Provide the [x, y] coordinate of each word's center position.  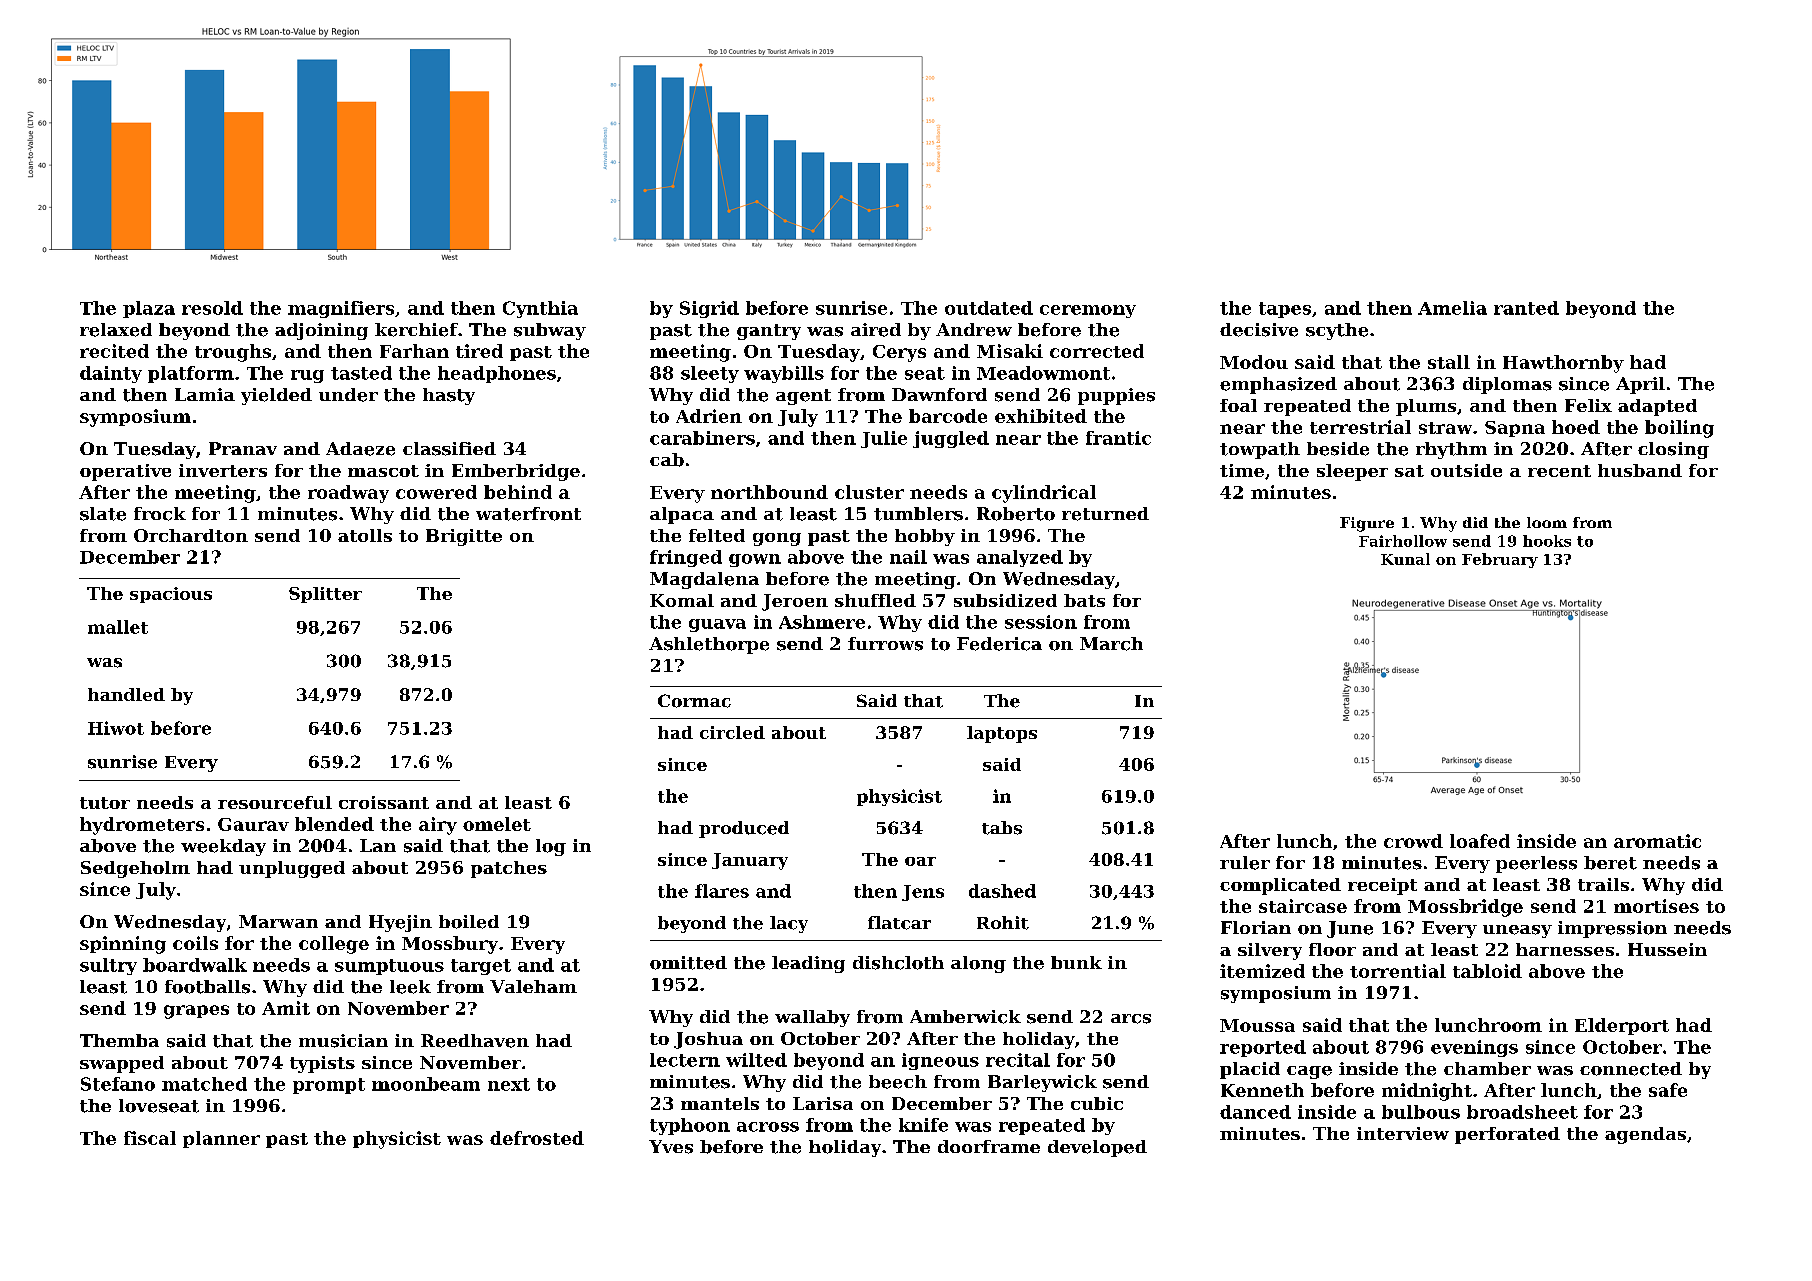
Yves [671, 1147]
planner [221, 1139]
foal [1238, 405]
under [348, 395]
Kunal [1405, 559]
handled [126, 694]
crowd [1413, 841]
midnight [1427, 1092]
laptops [1002, 734]
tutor [105, 803]
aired [876, 330]
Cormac [694, 701]
